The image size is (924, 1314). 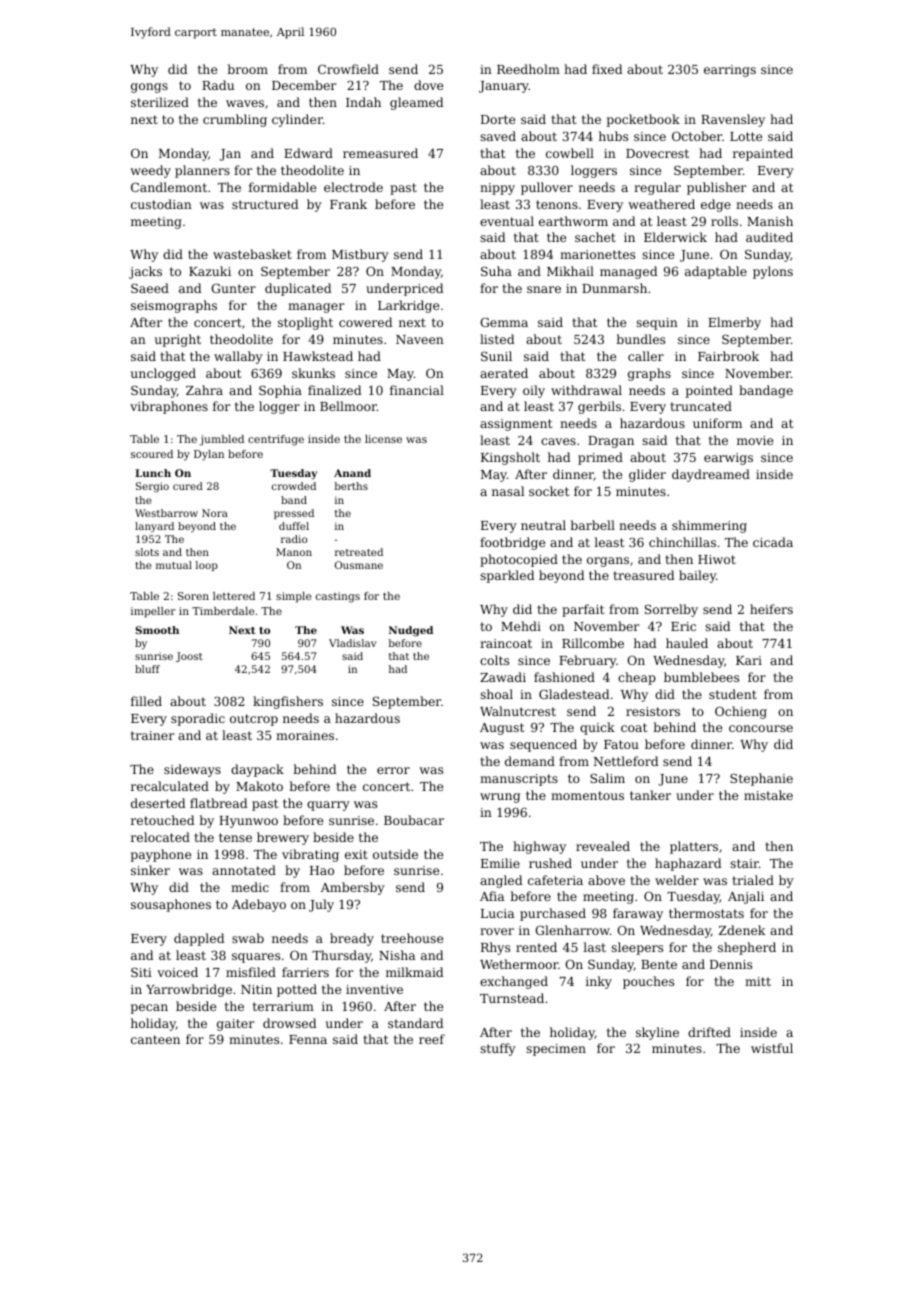 I want to click on earrings, so click(x=730, y=71).
